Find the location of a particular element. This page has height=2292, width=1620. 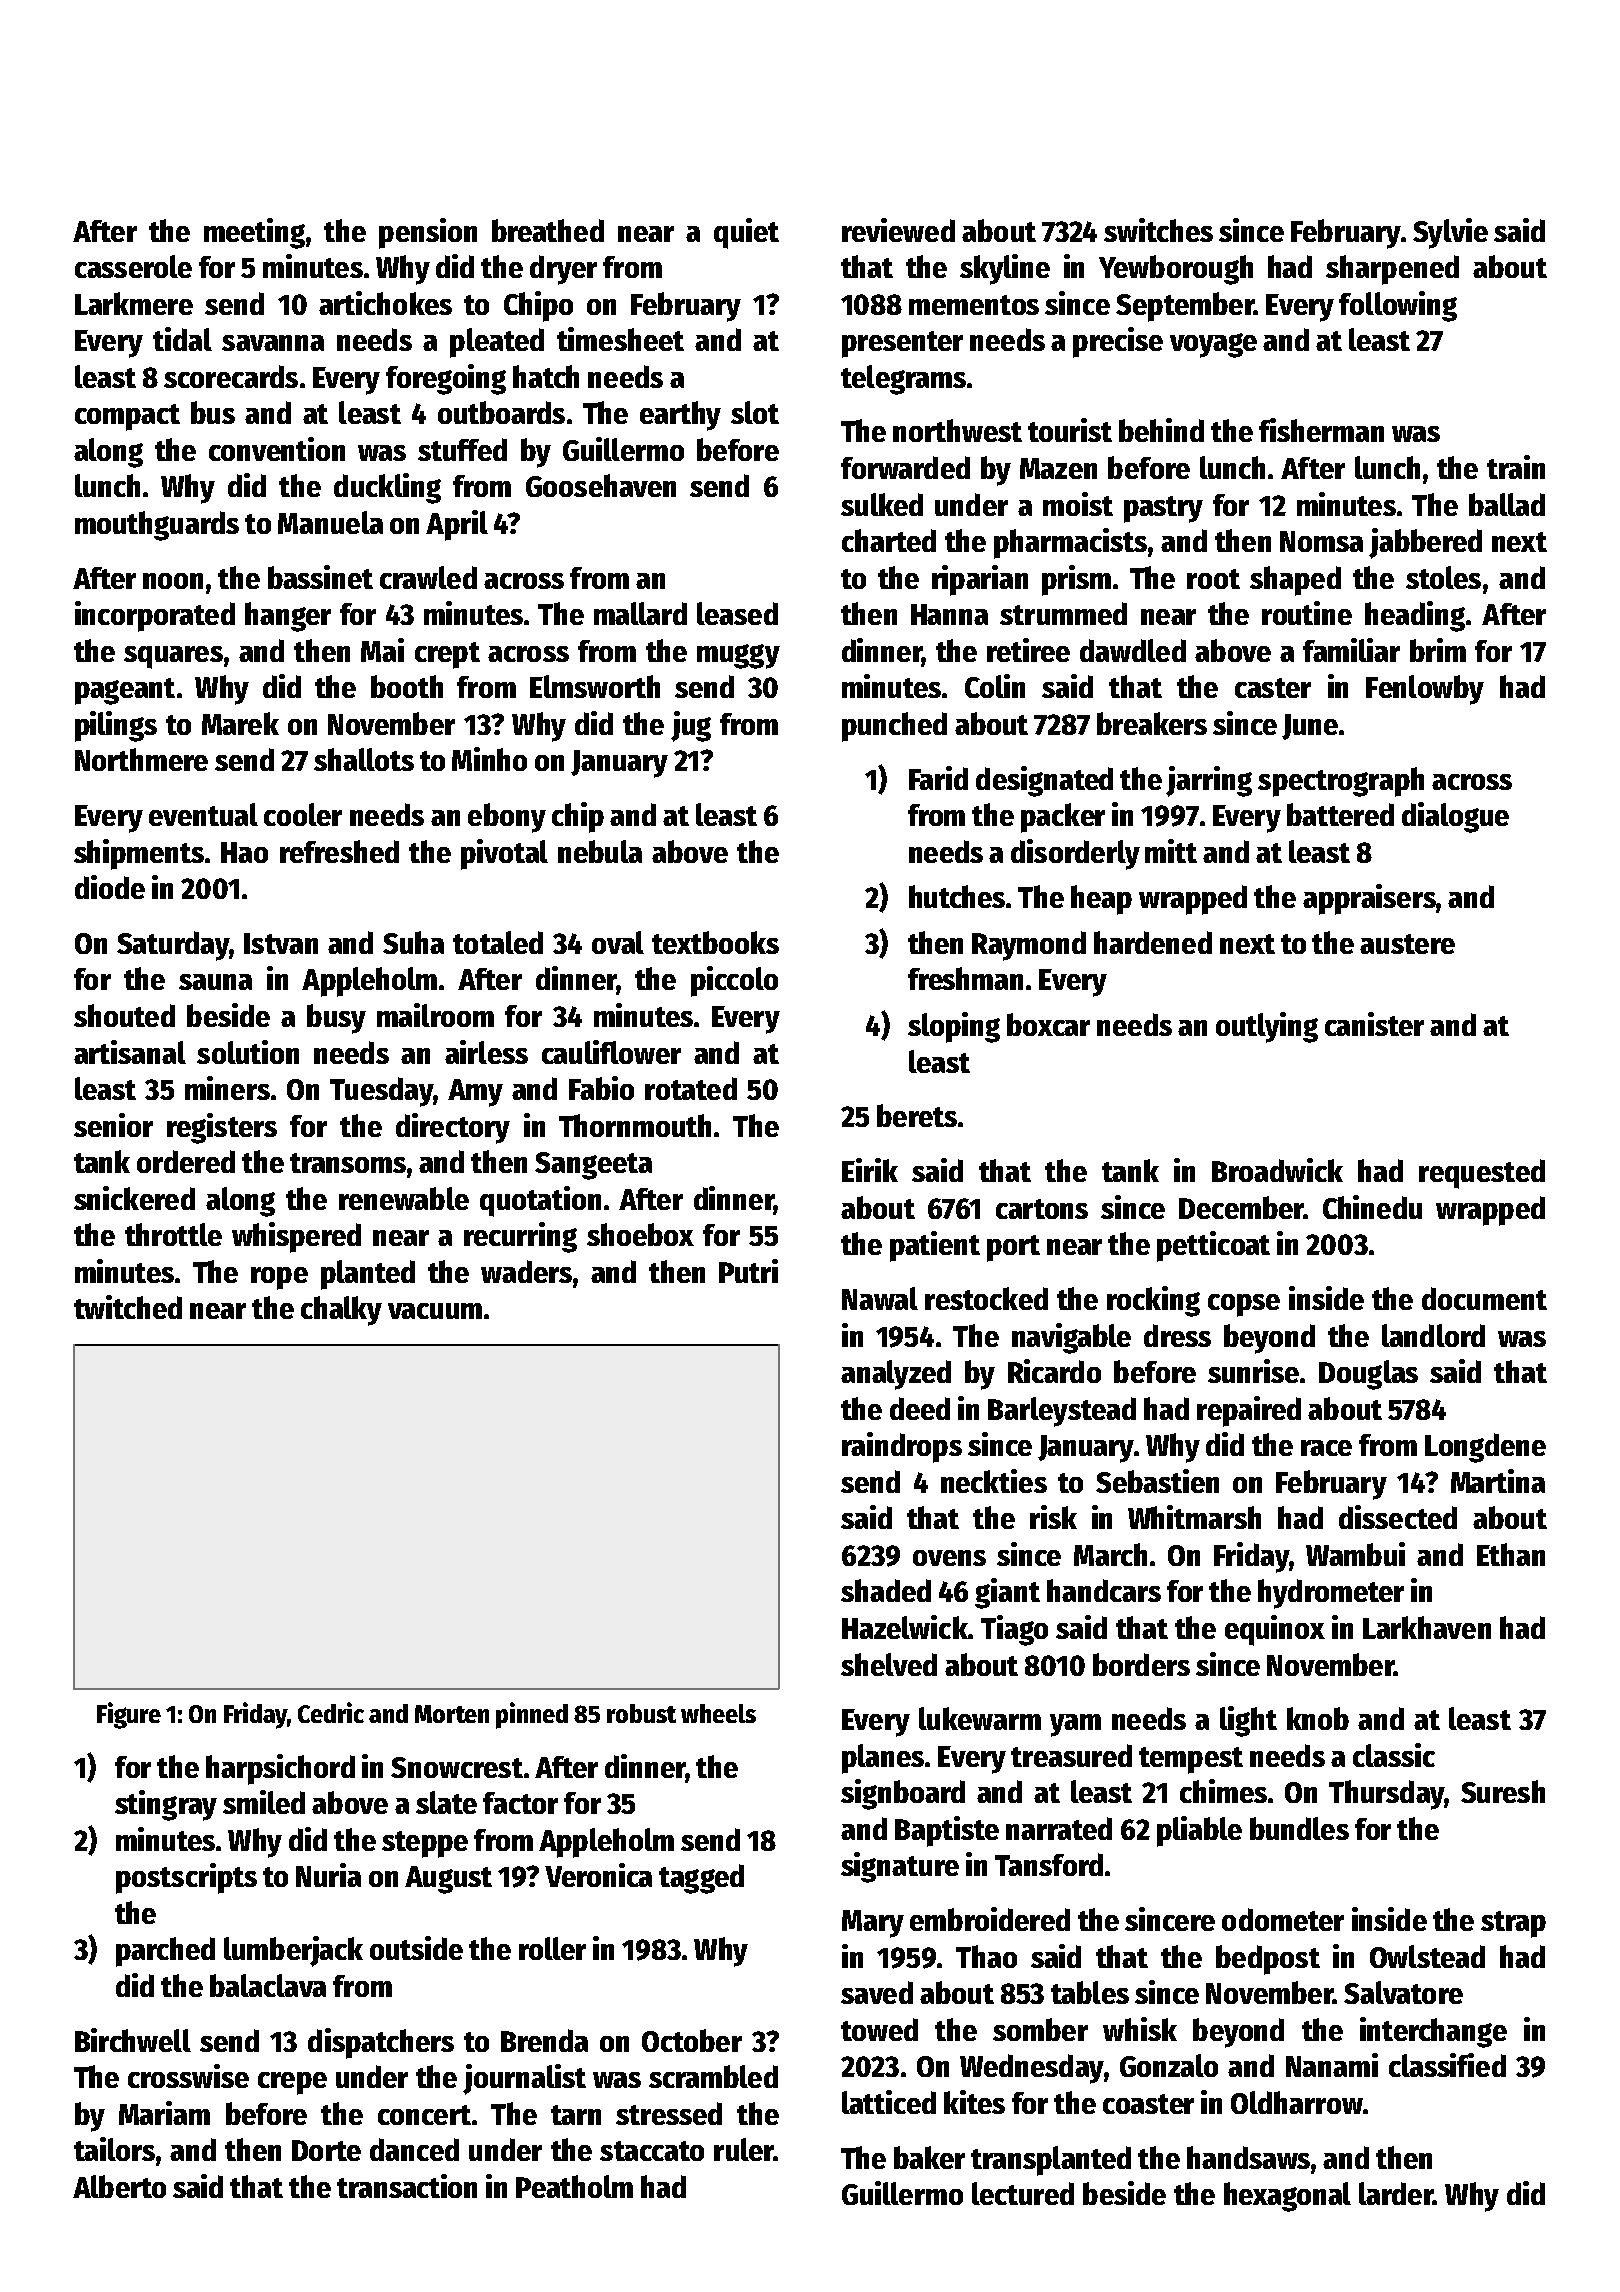

mementos is located at coordinates (974, 305).
